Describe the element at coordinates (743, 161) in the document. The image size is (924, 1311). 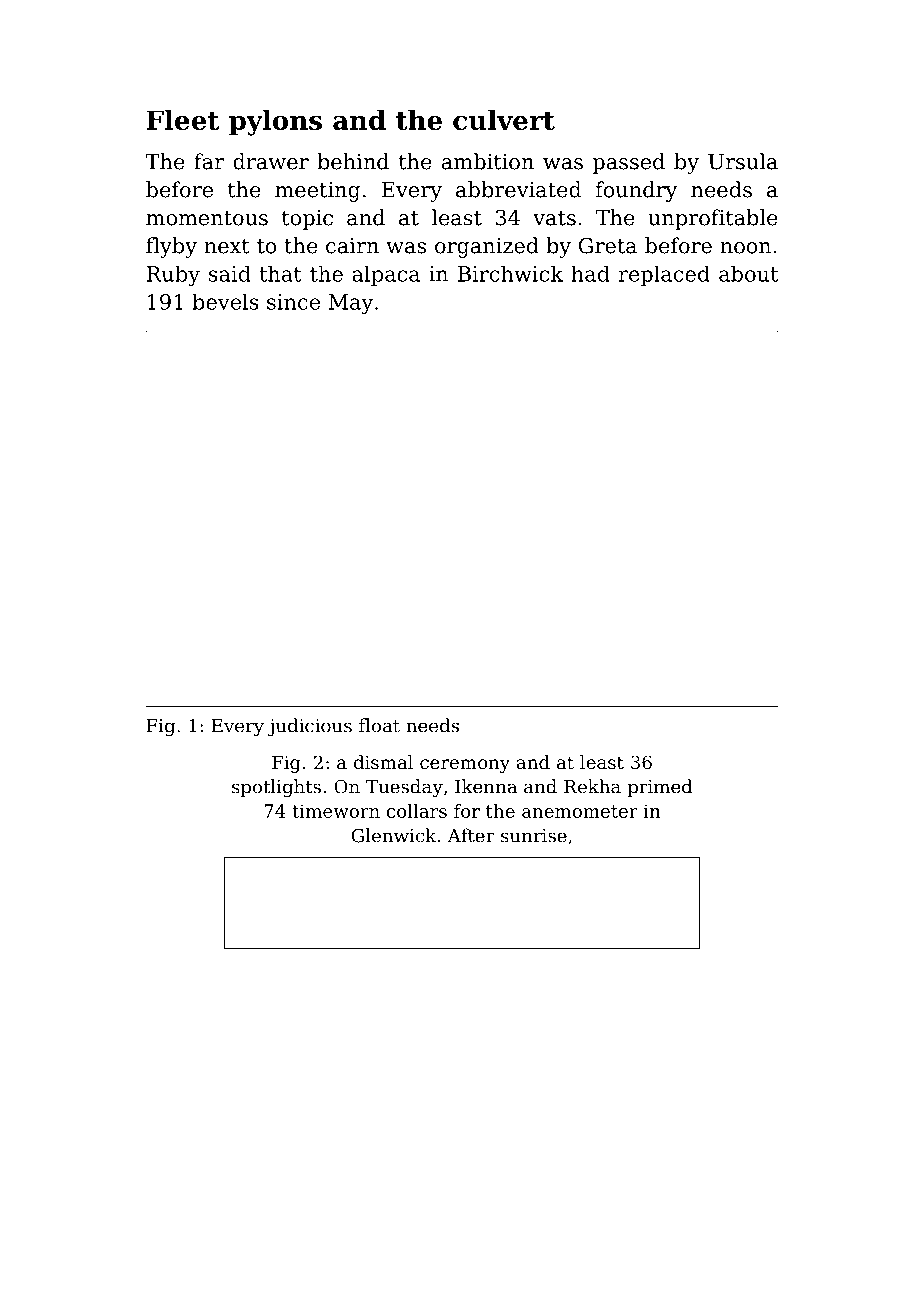
I see `Ursula` at that location.
